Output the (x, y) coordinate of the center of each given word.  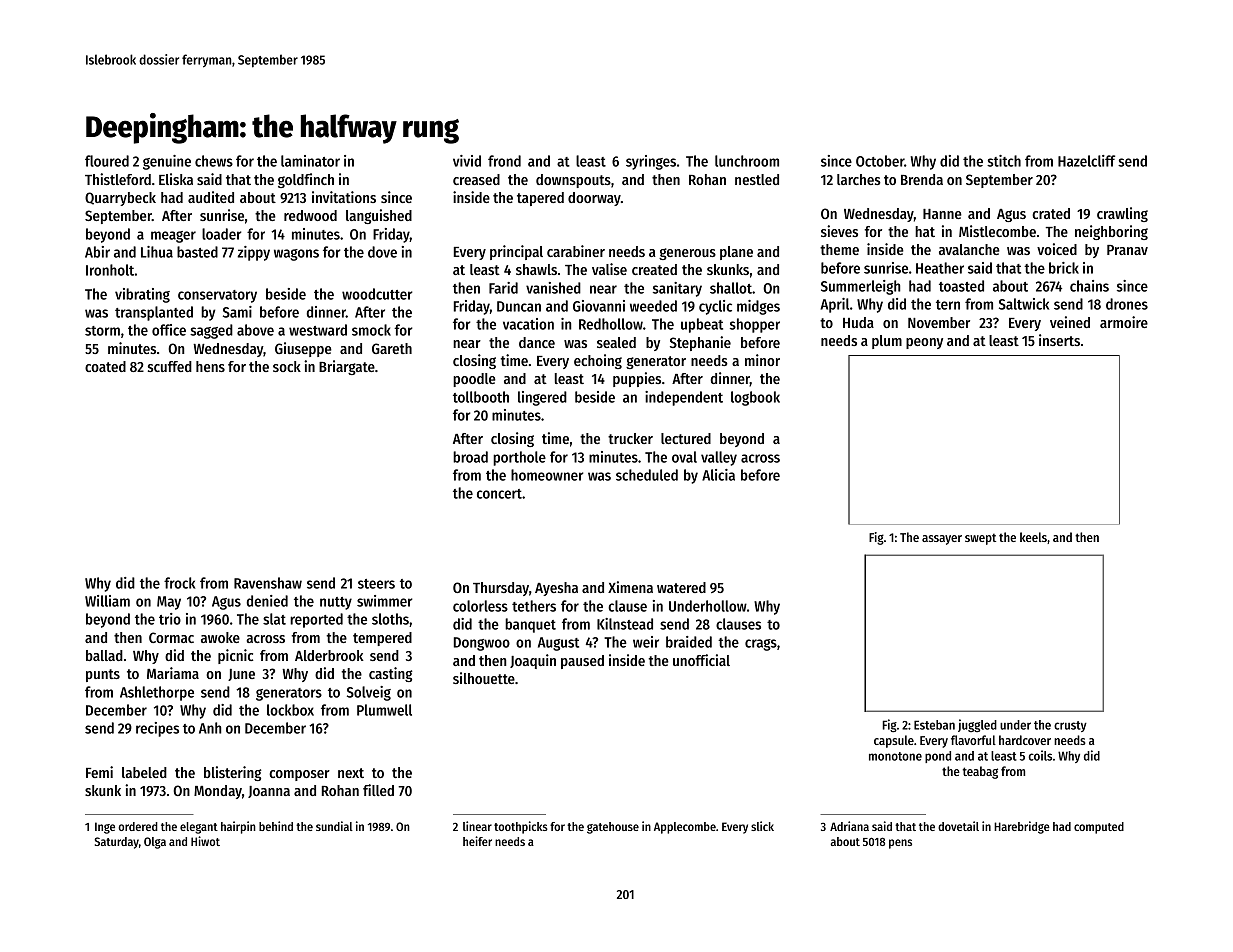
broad (470, 457)
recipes (157, 729)
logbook (755, 398)
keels (1033, 537)
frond (504, 161)
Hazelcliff (1086, 161)
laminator (310, 161)
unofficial (701, 660)
